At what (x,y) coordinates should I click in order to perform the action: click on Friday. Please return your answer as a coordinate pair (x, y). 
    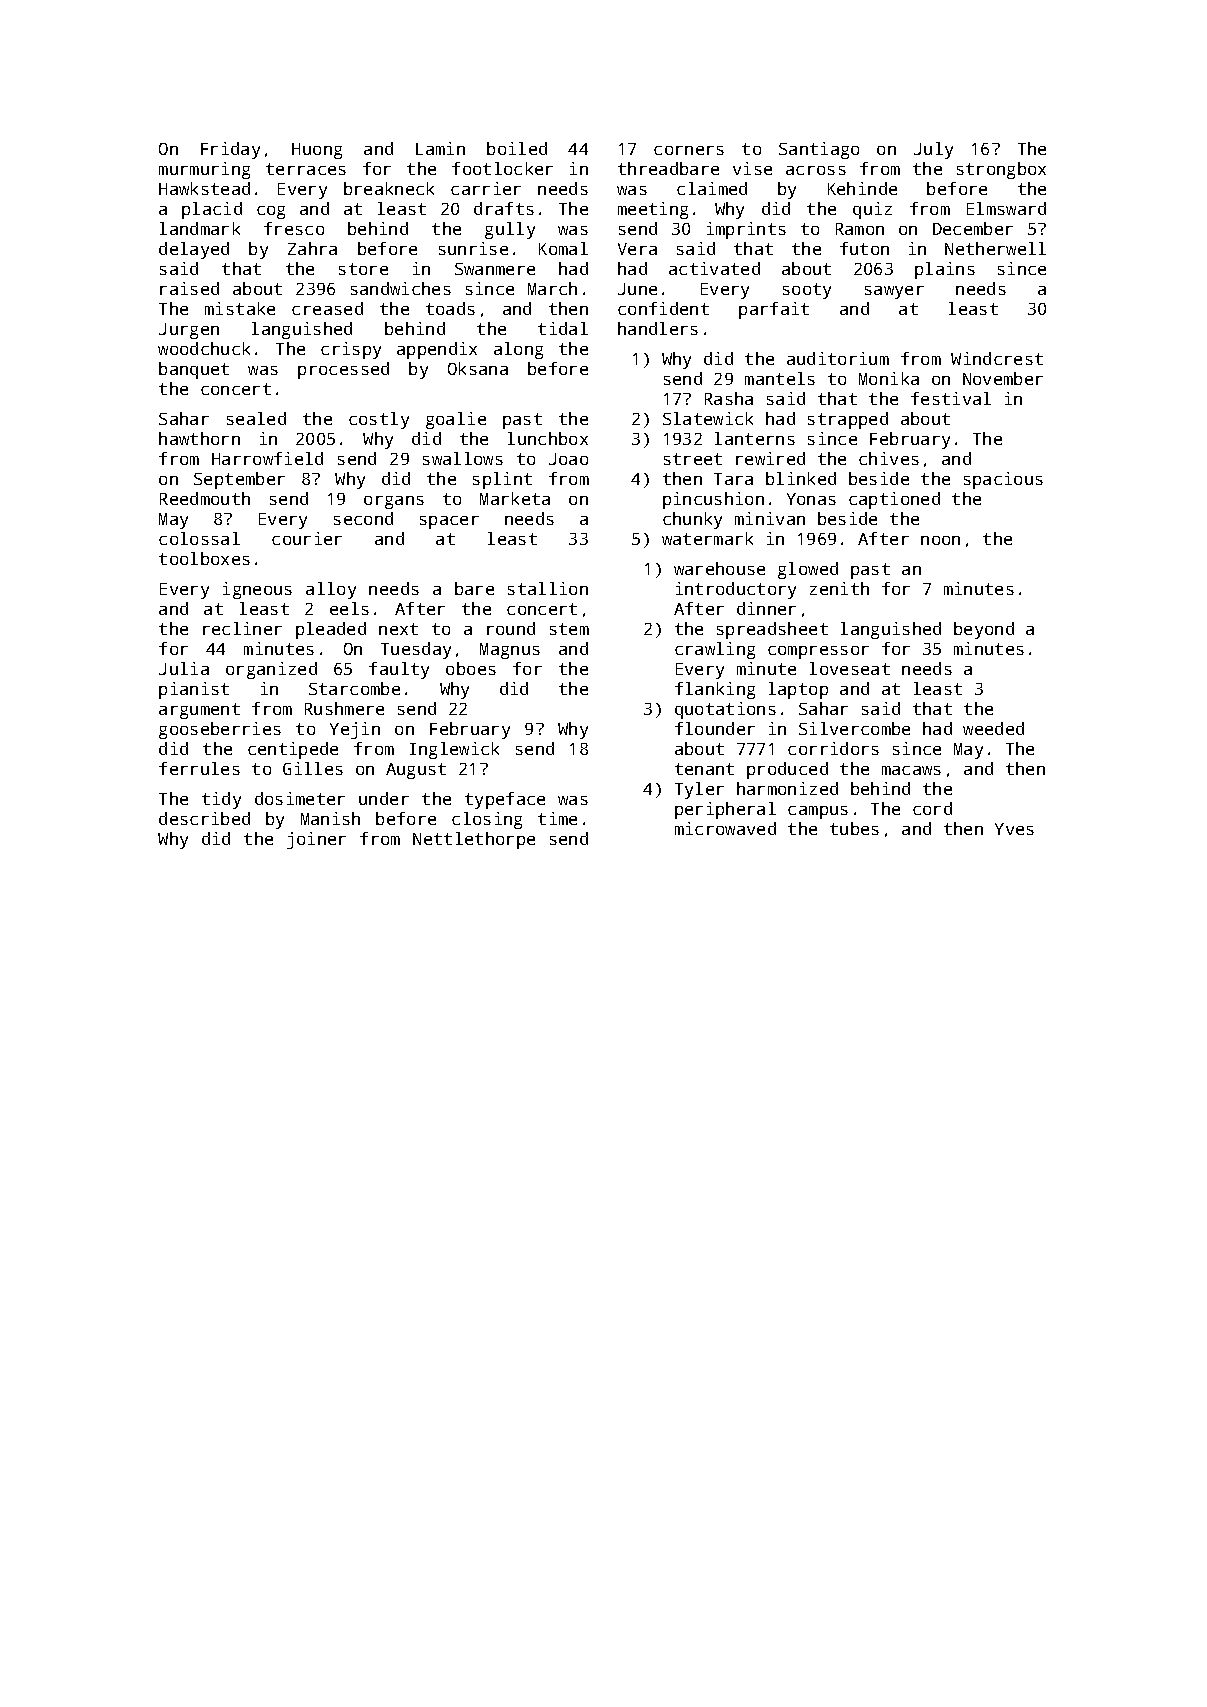
    Looking at the image, I should click on (230, 150).
